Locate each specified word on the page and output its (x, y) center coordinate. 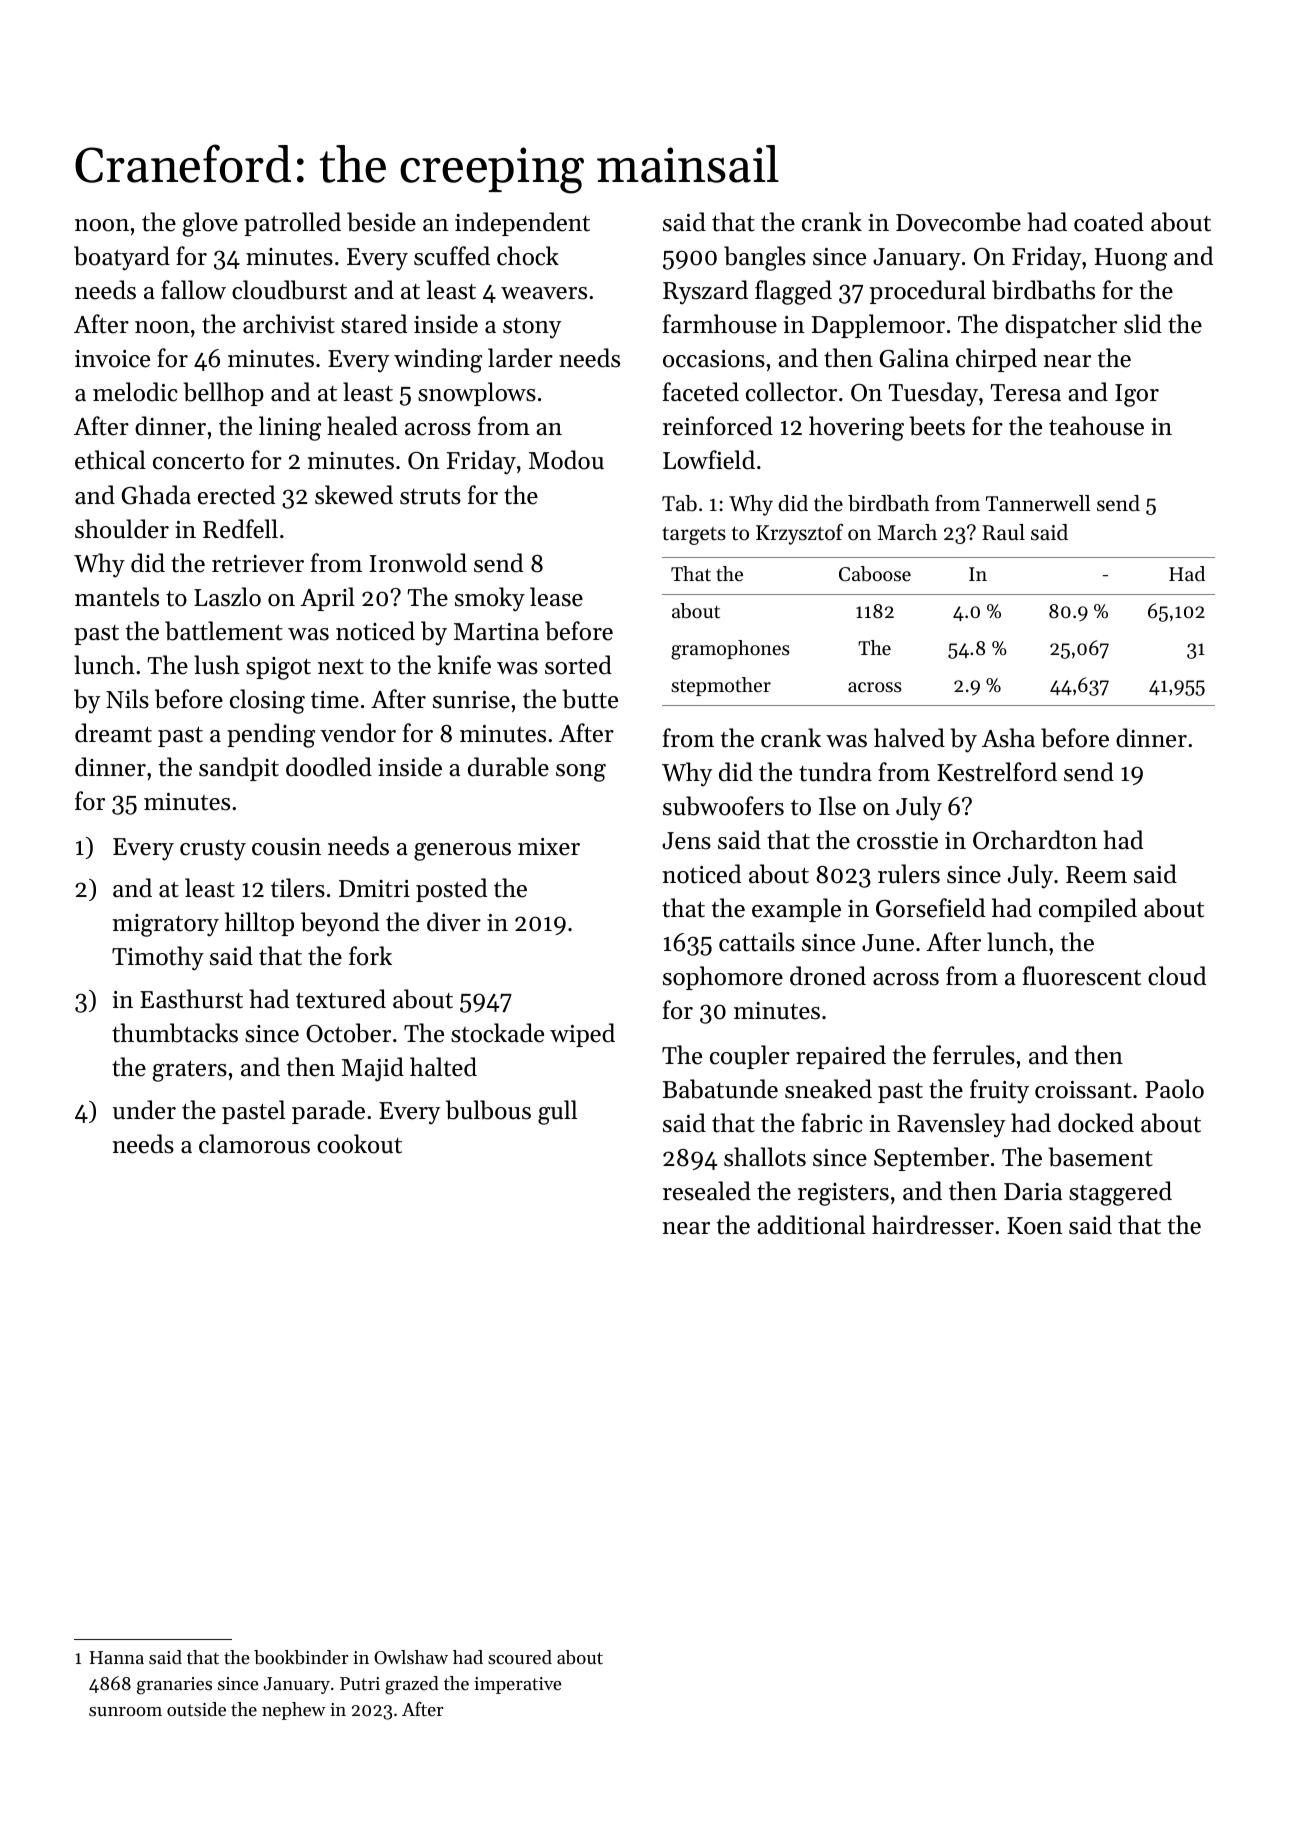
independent (522, 224)
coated (1109, 222)
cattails (757, 942)
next (341, 667)
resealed (707, 1191)
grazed (412, 1685)
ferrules (974, 1055)
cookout (359, 1144)
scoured (520, 1657)
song (581, 773)
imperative (518, 1685)
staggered (1120, 1193)
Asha (1008, 738)
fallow (193, 290)
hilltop (259, 924)
